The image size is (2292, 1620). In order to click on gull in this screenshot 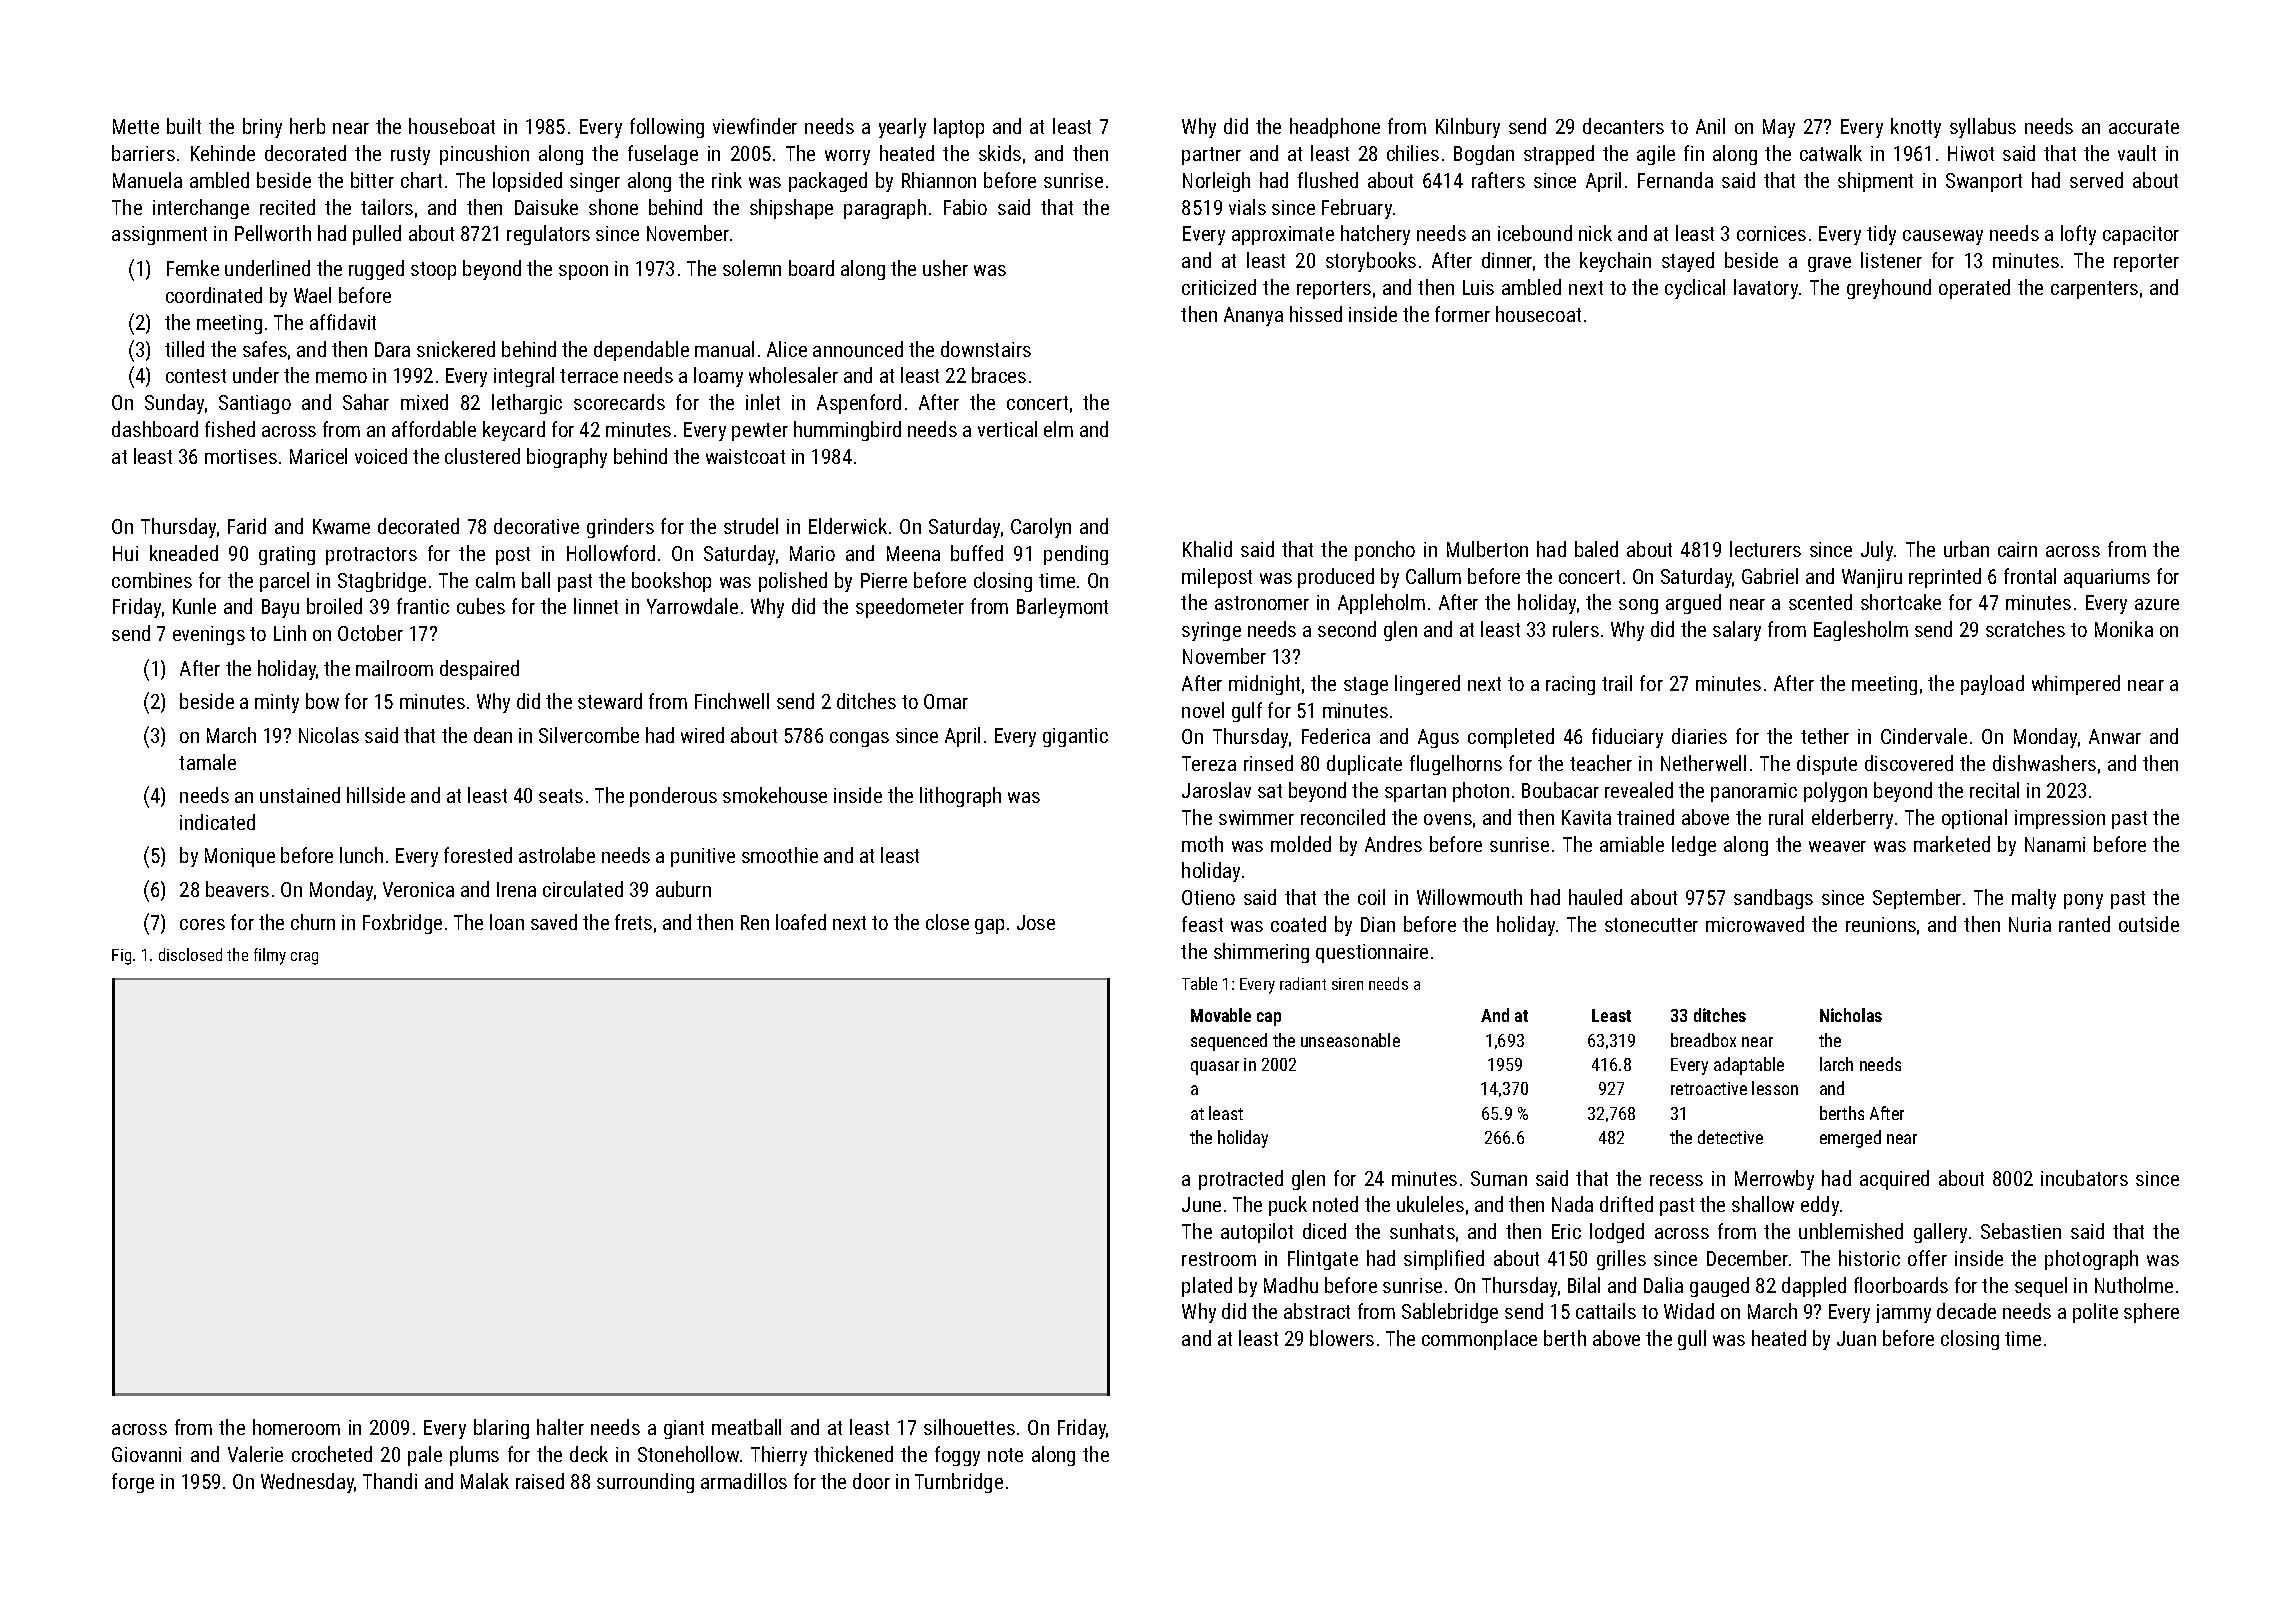, I will do `click(1692, 1340)`.
